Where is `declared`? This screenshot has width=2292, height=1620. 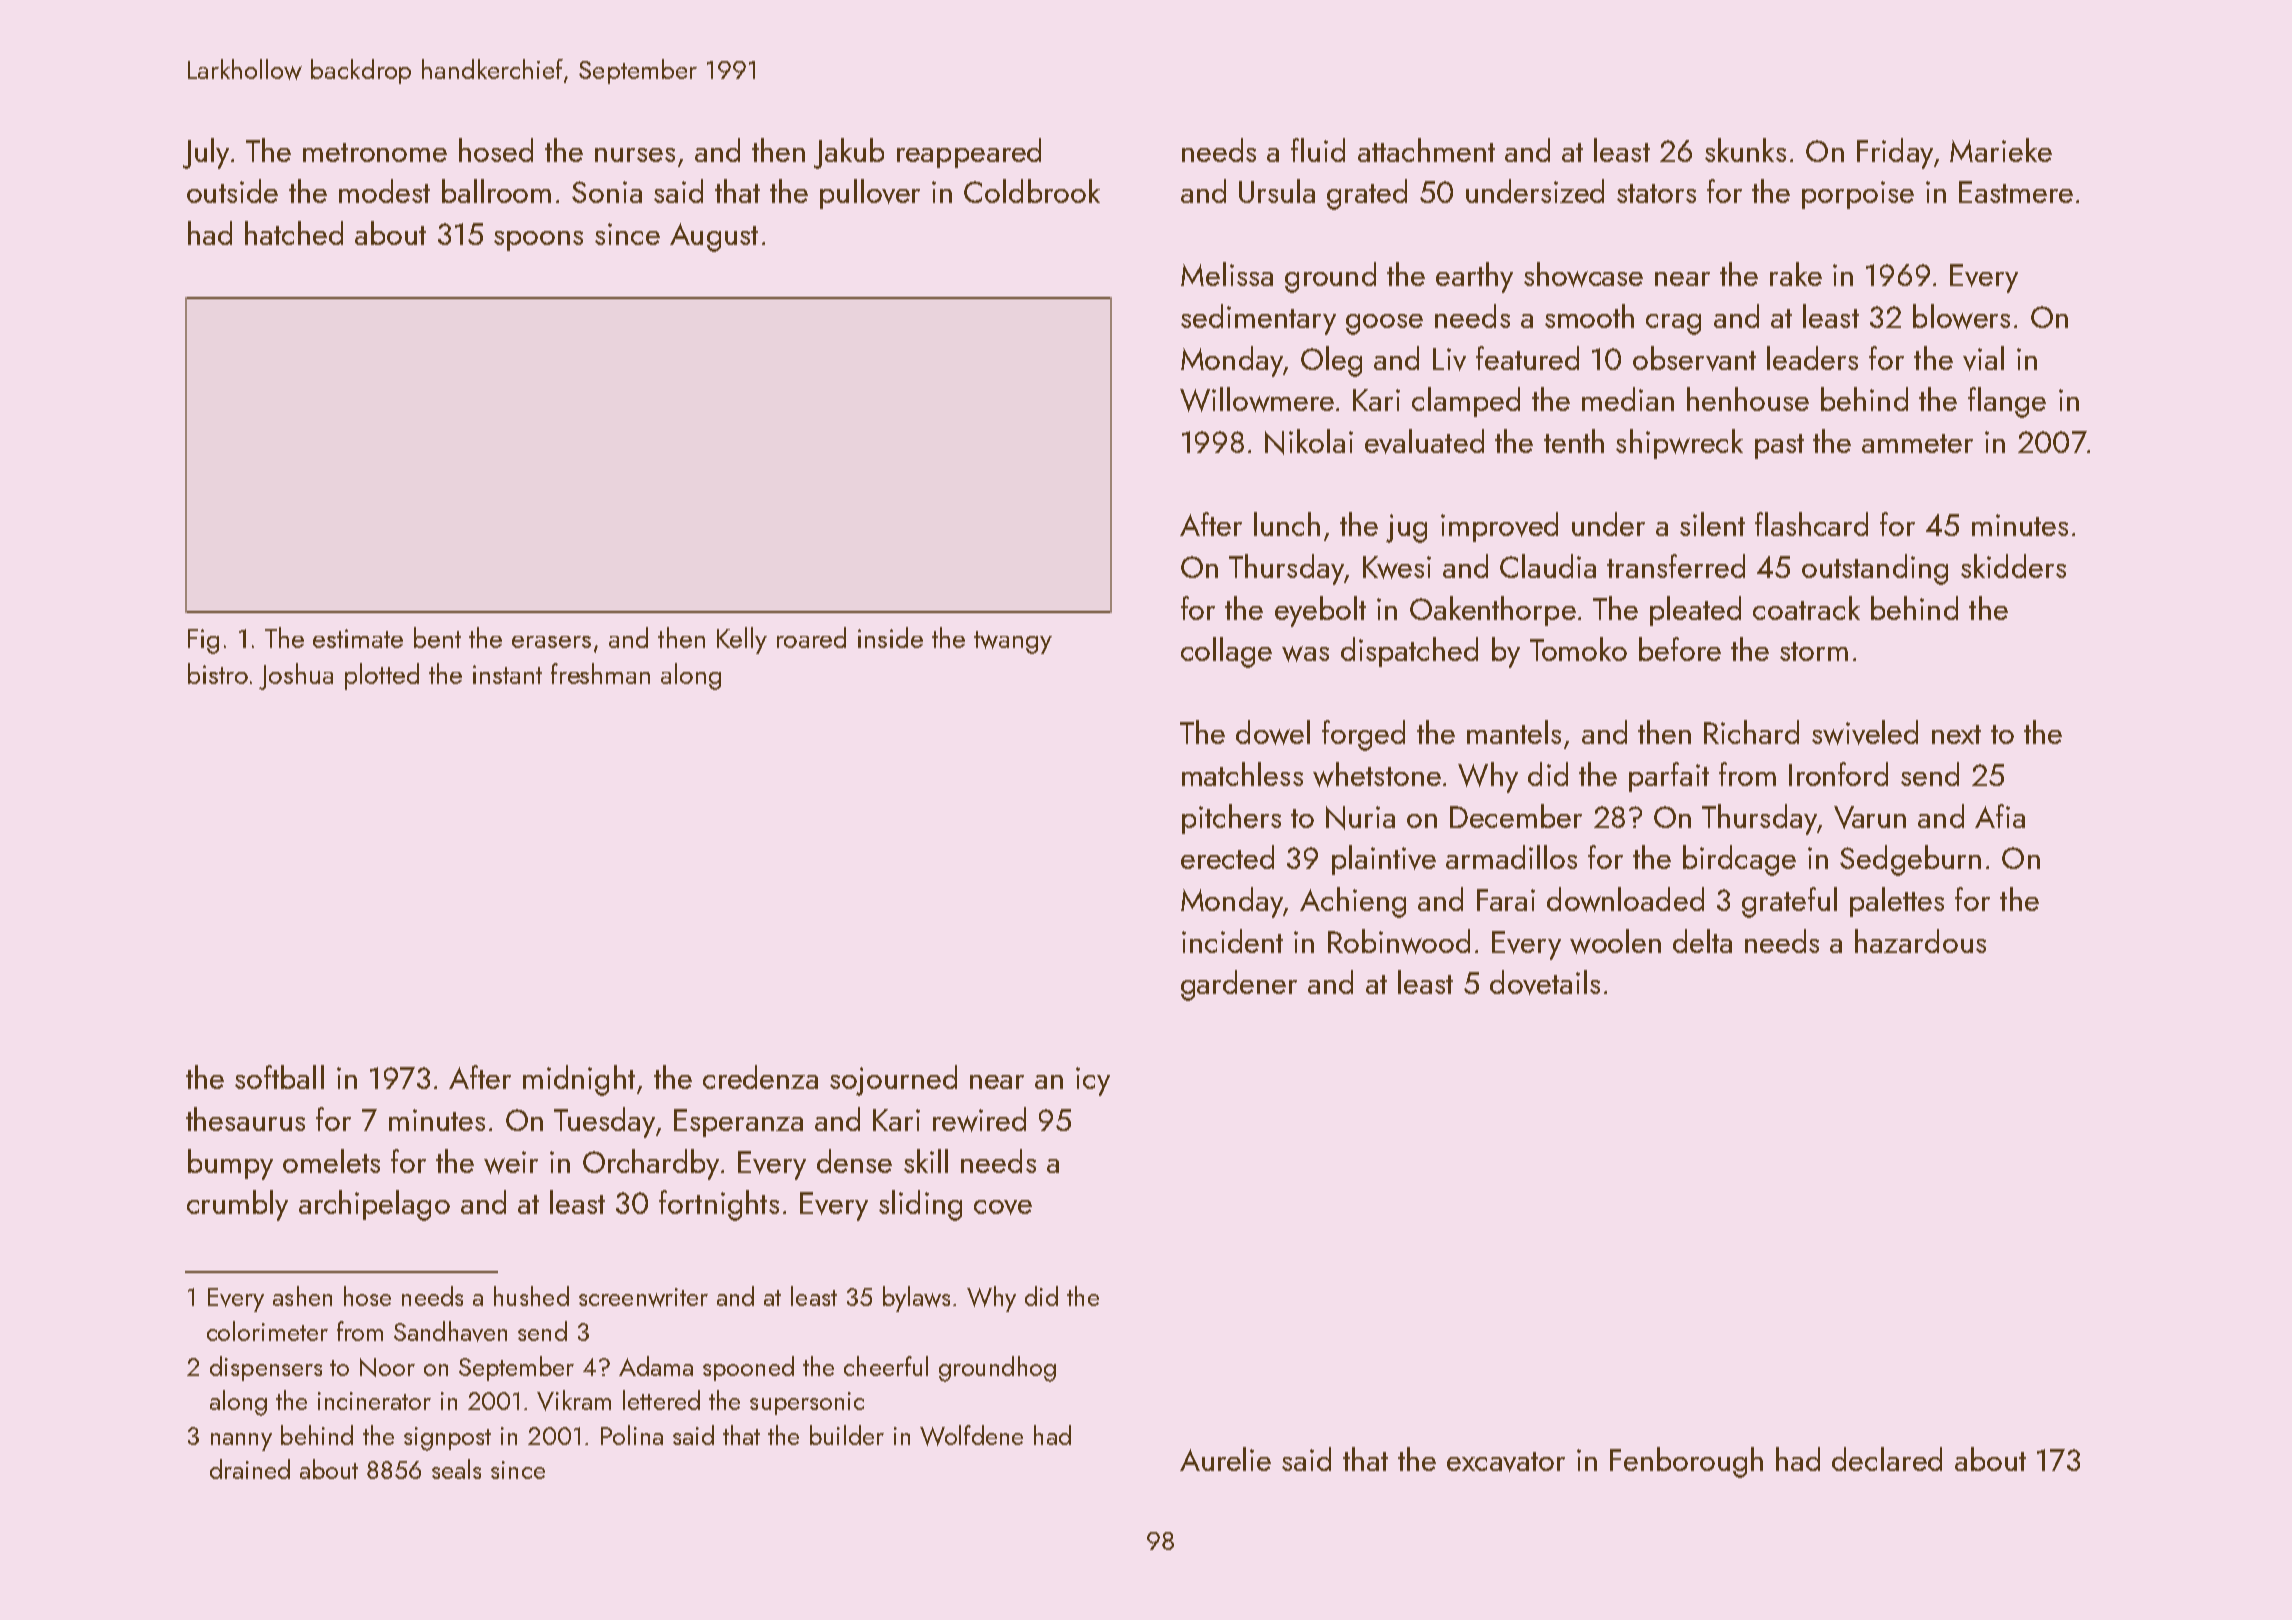 declared is located at coordinates (1887, 1459).
